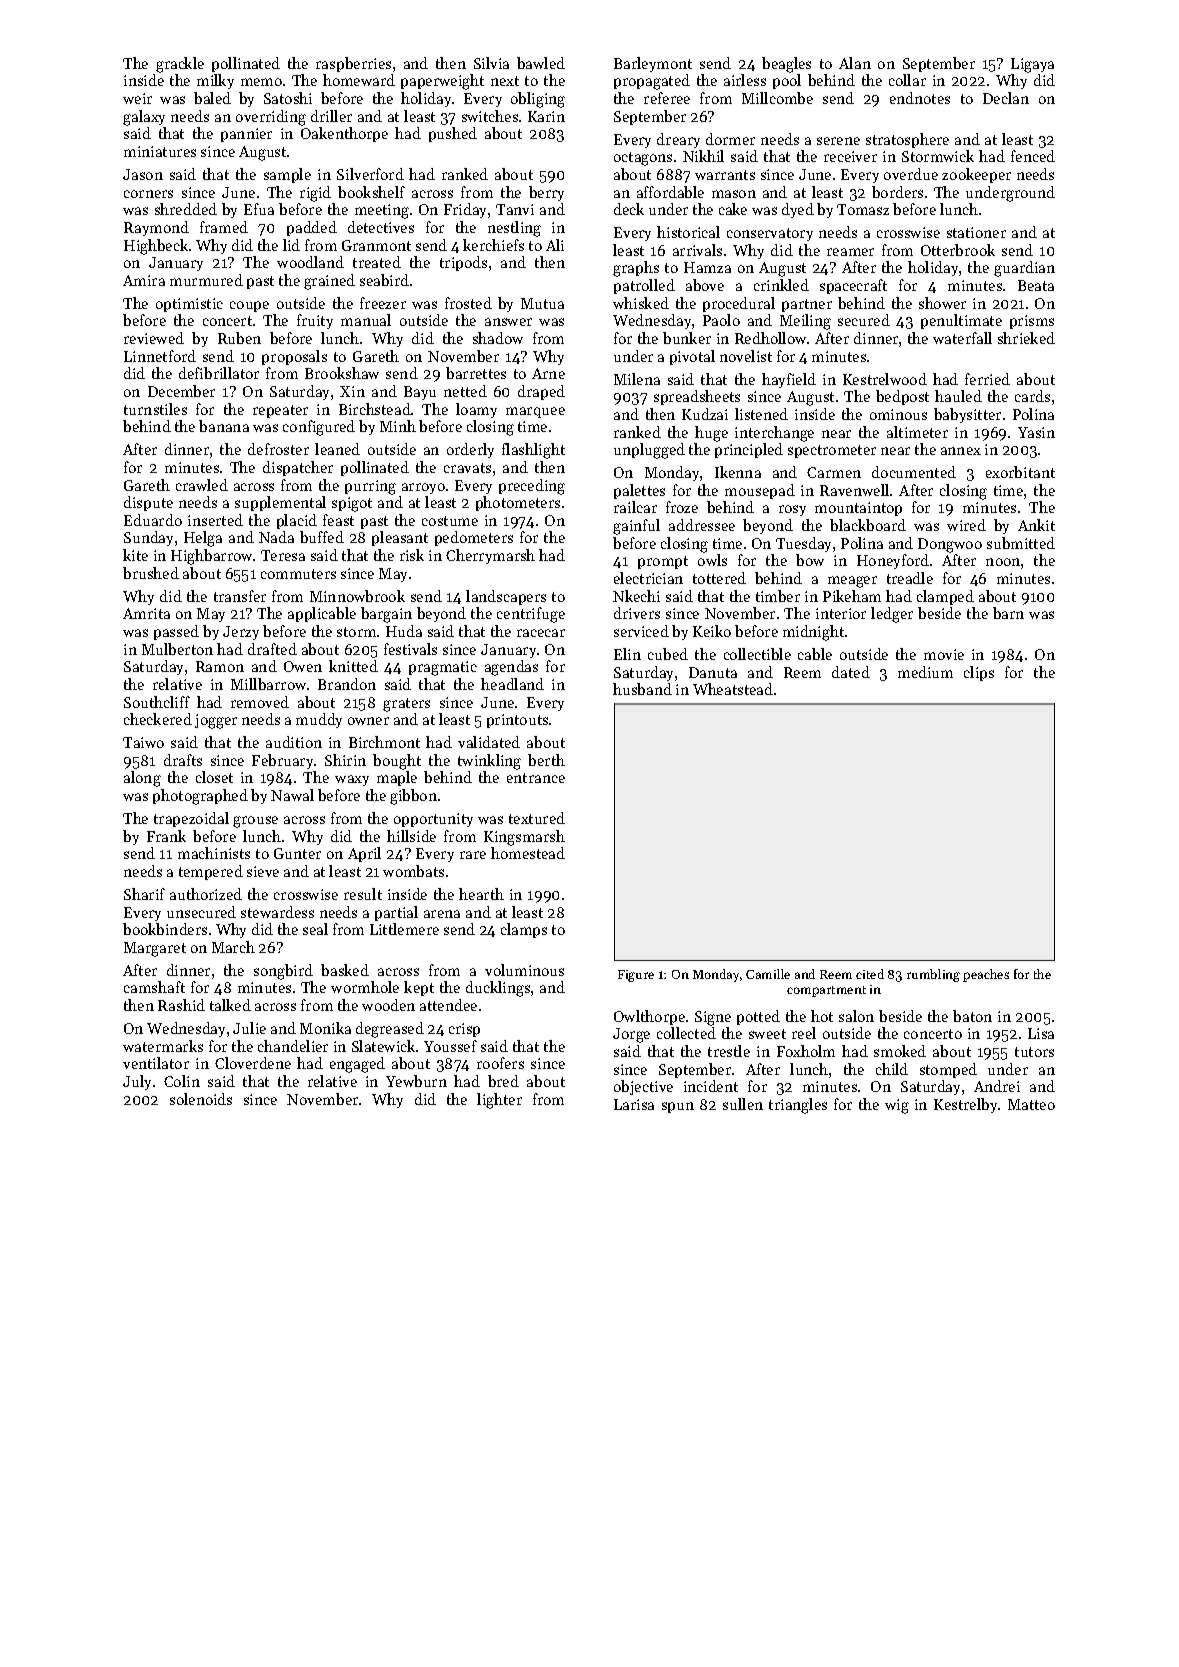 Image resolution: width=1179 pixels, height=1667 pixels. What do you see at coordinates (182, 1081) in the document?
I see `Colin` at bounding box center [182, 1081].
